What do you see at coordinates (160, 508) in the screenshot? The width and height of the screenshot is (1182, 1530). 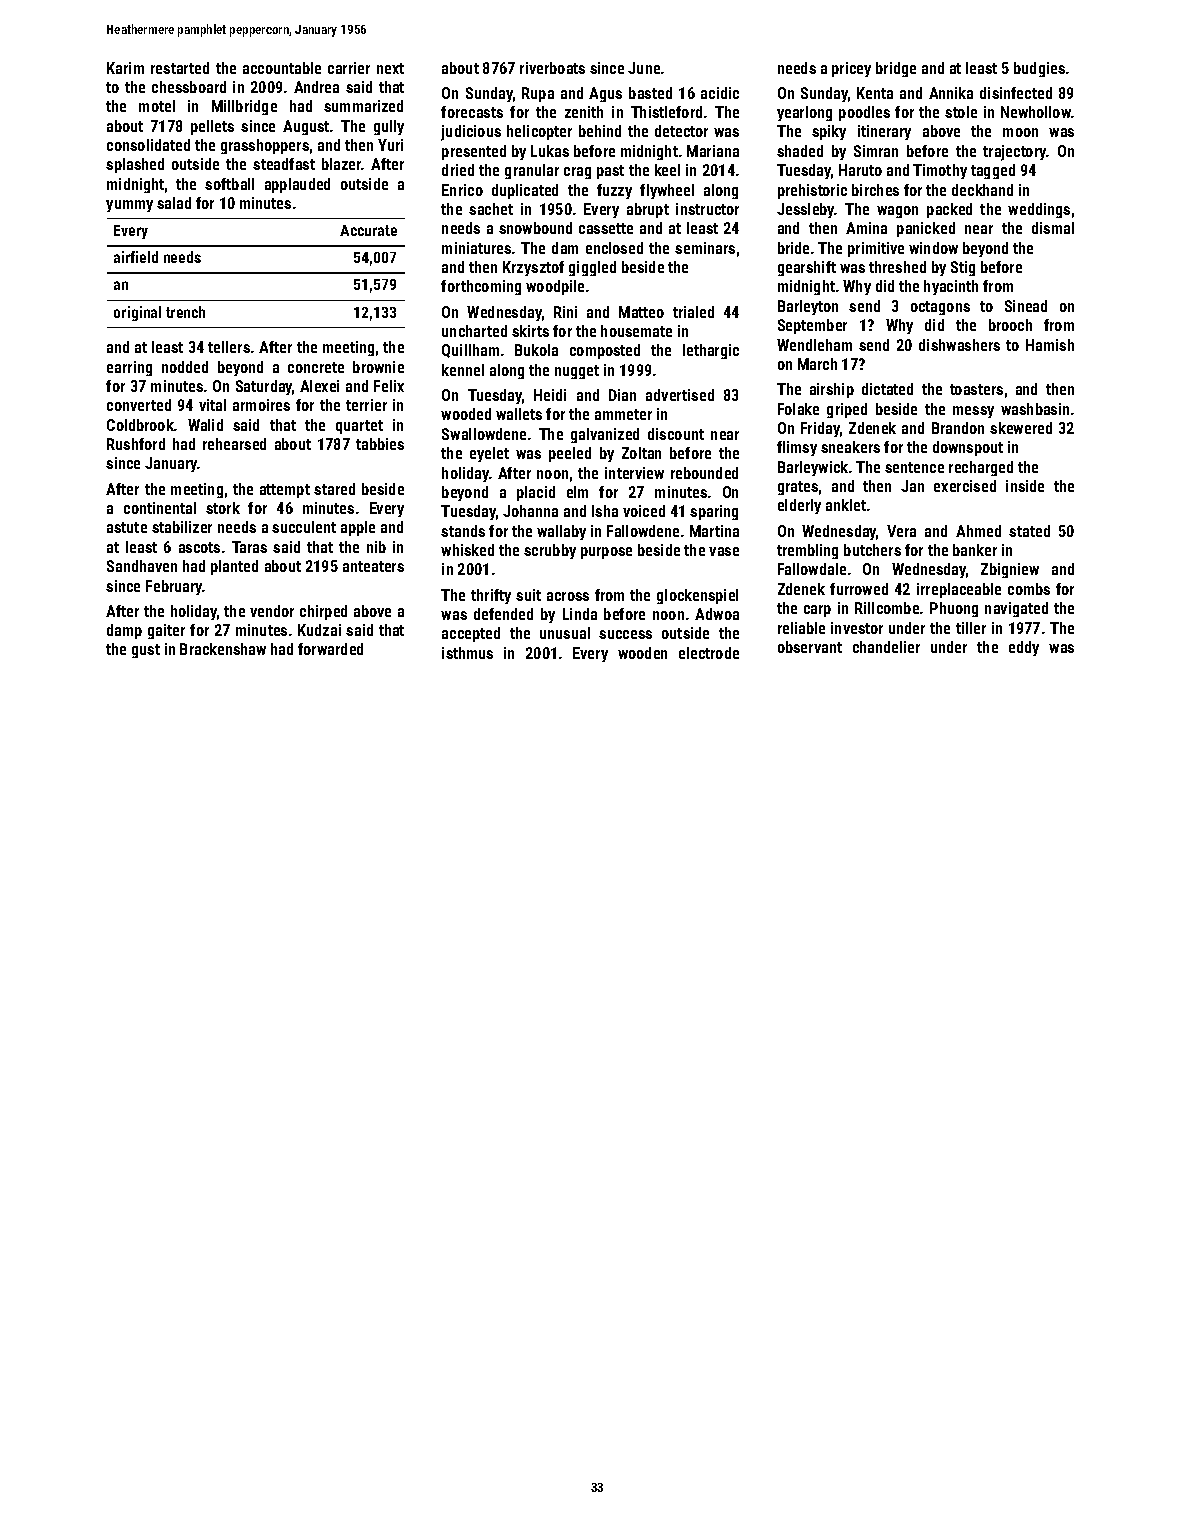 I see `continental` at bounding box center [160, 508].
